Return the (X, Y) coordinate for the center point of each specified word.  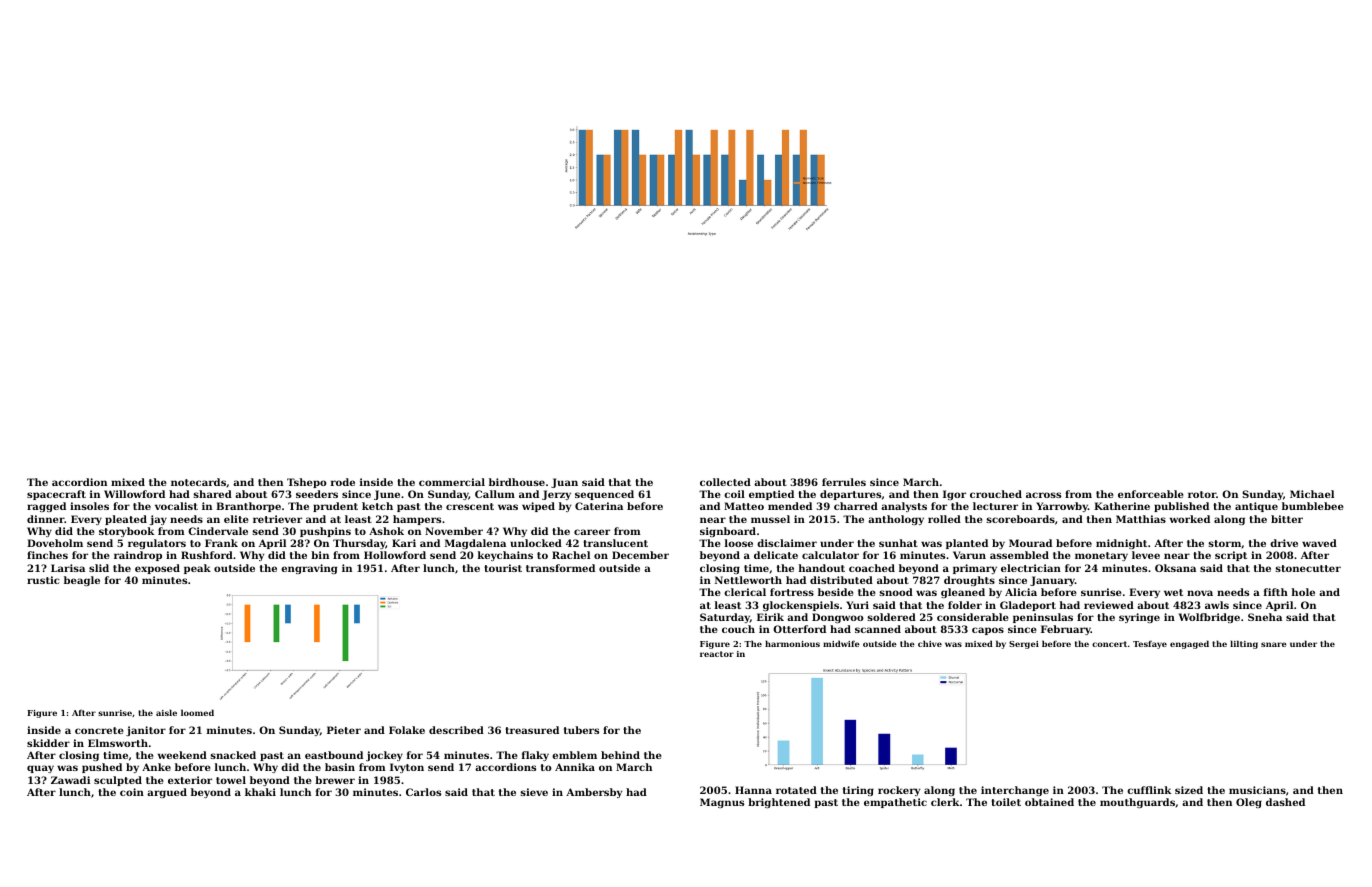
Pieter (344, 730)
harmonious (792, 643)
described (456, 730)
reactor (717, 654)
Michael (1312, 494)
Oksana (1175, 568)
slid (99, 568)
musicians (1257, 790)
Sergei (1024, 645)
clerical (745, 592)
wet (1173, 592)
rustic (43, 580)
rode (343, 482)
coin (132, 792)
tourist (503, 568)
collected (725, 482)
